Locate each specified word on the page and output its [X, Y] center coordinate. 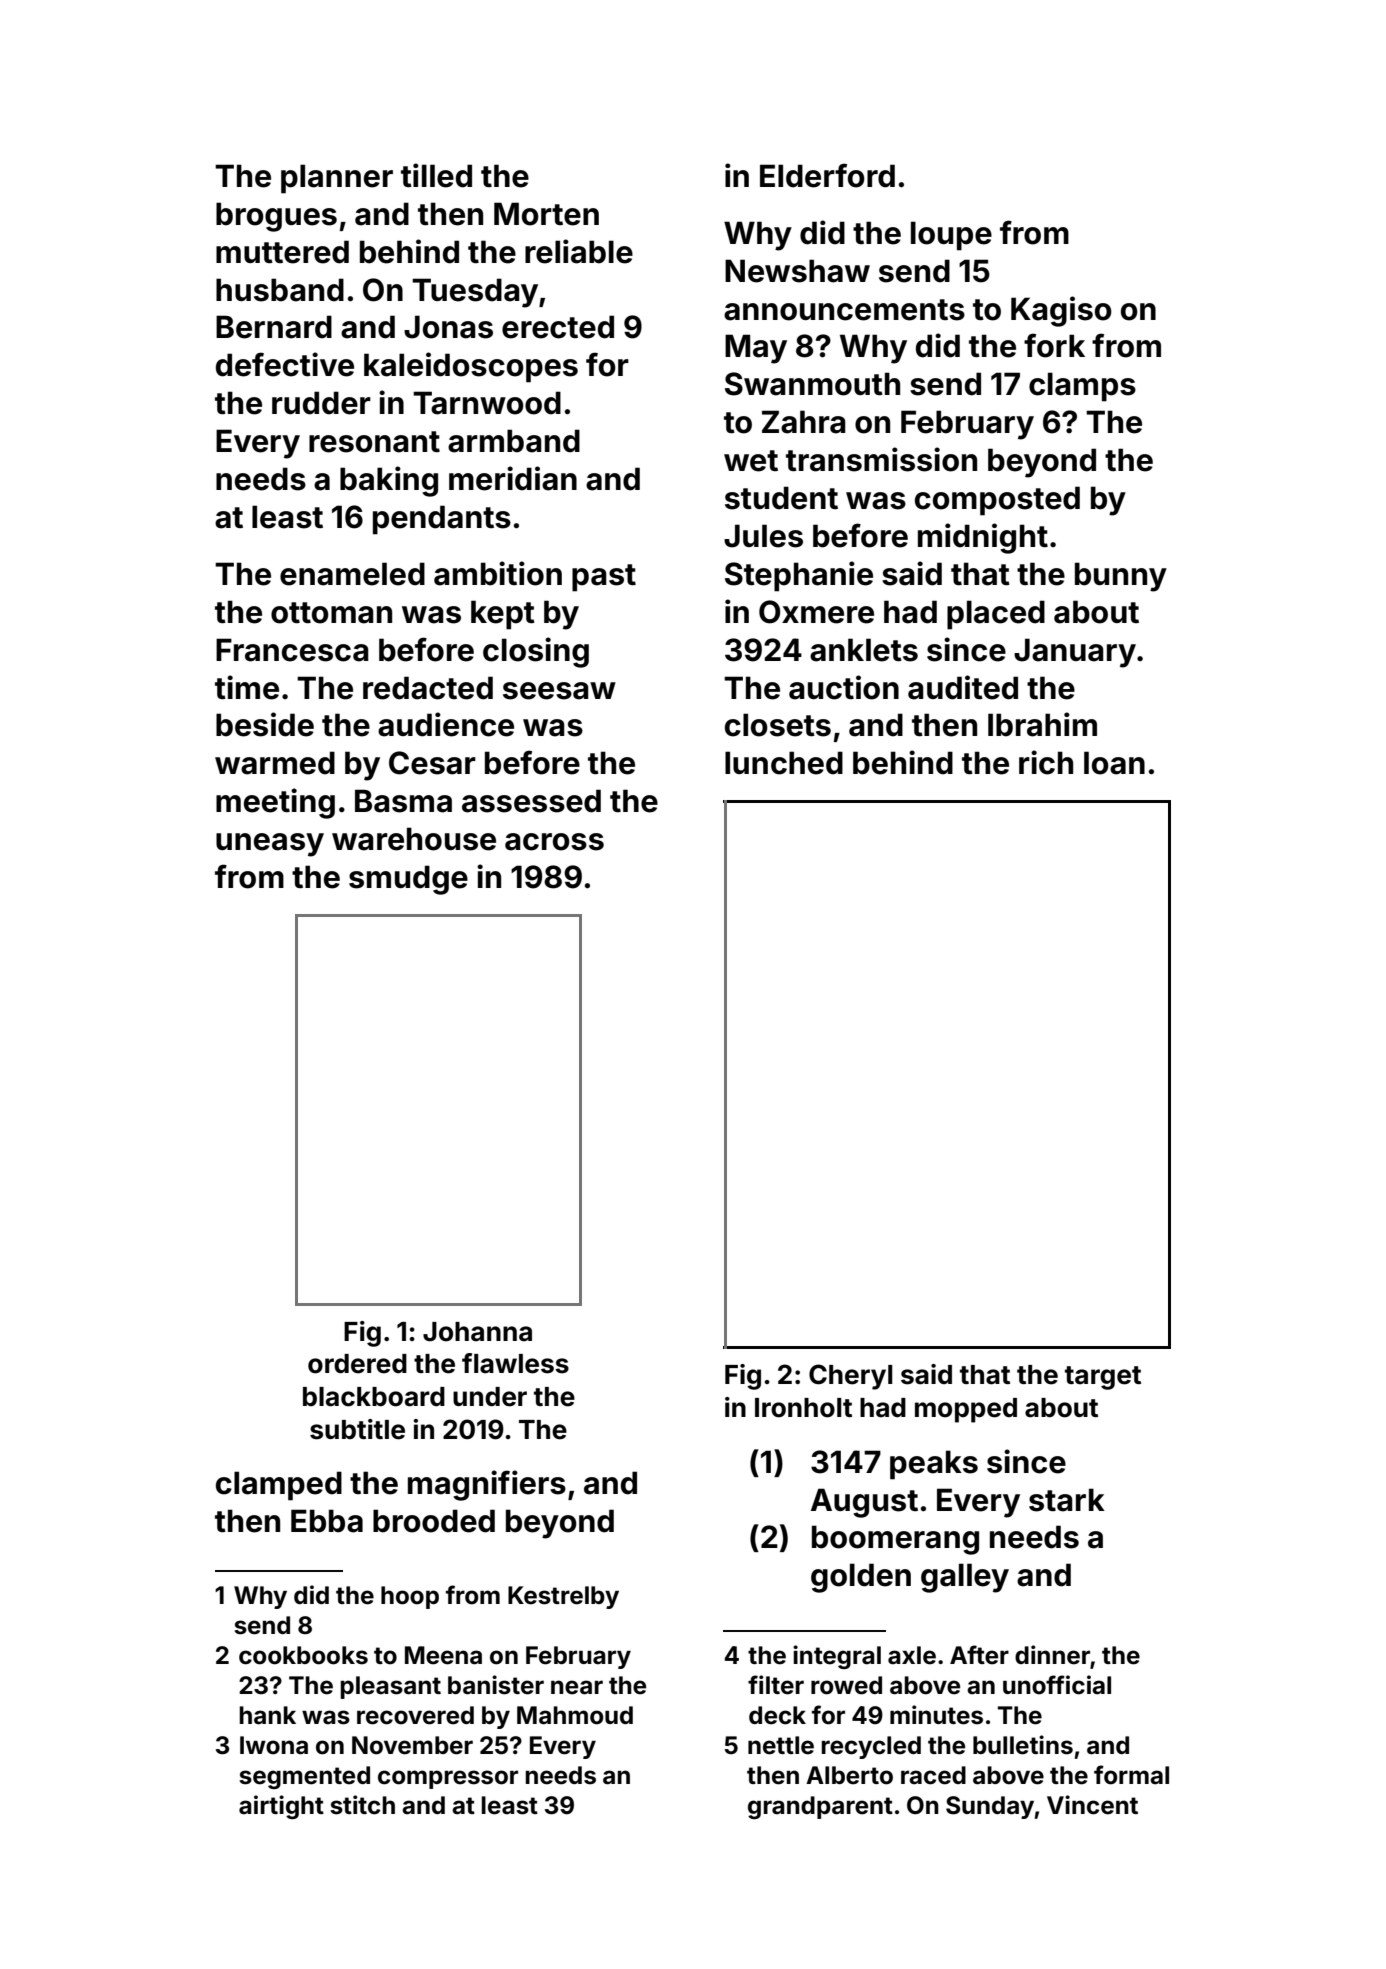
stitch [362, 1805]
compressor [448, 1779]
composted [997, 501]
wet [751, 461]
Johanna [477, 1332]
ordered [357, 1364]
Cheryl [851, 1377]
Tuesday [475, 293]
